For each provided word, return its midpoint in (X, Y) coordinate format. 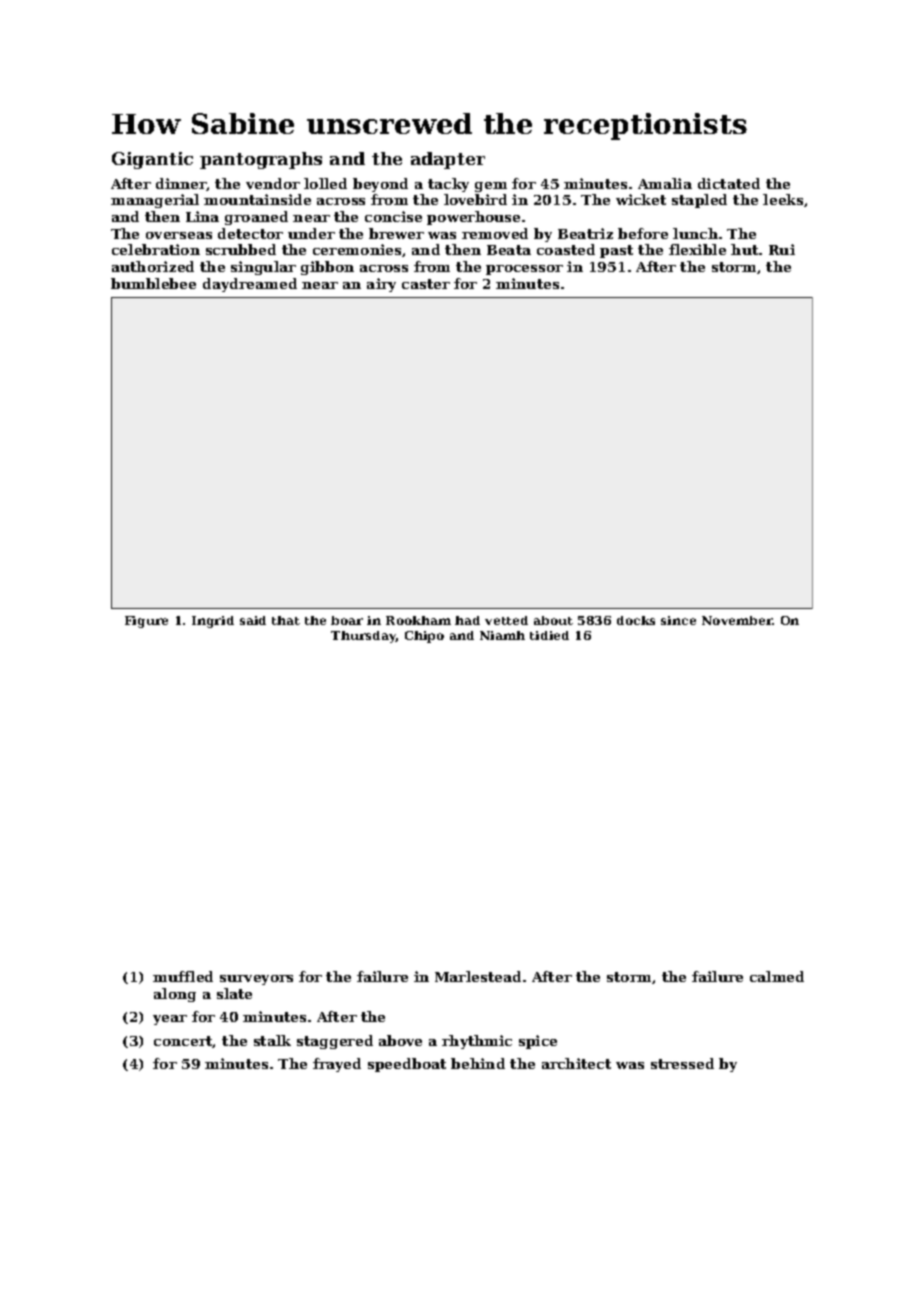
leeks (783, 199)
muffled (183, 976)
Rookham (418, 620)
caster (426, 284)
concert (183, 1042)
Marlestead (478, 976)
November (737, 620)
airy (381, 285)
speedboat (407, 1065)
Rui (782, 249)
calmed (777, 976)
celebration (156, 249)
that (286, 620)
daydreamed (250, 285)
